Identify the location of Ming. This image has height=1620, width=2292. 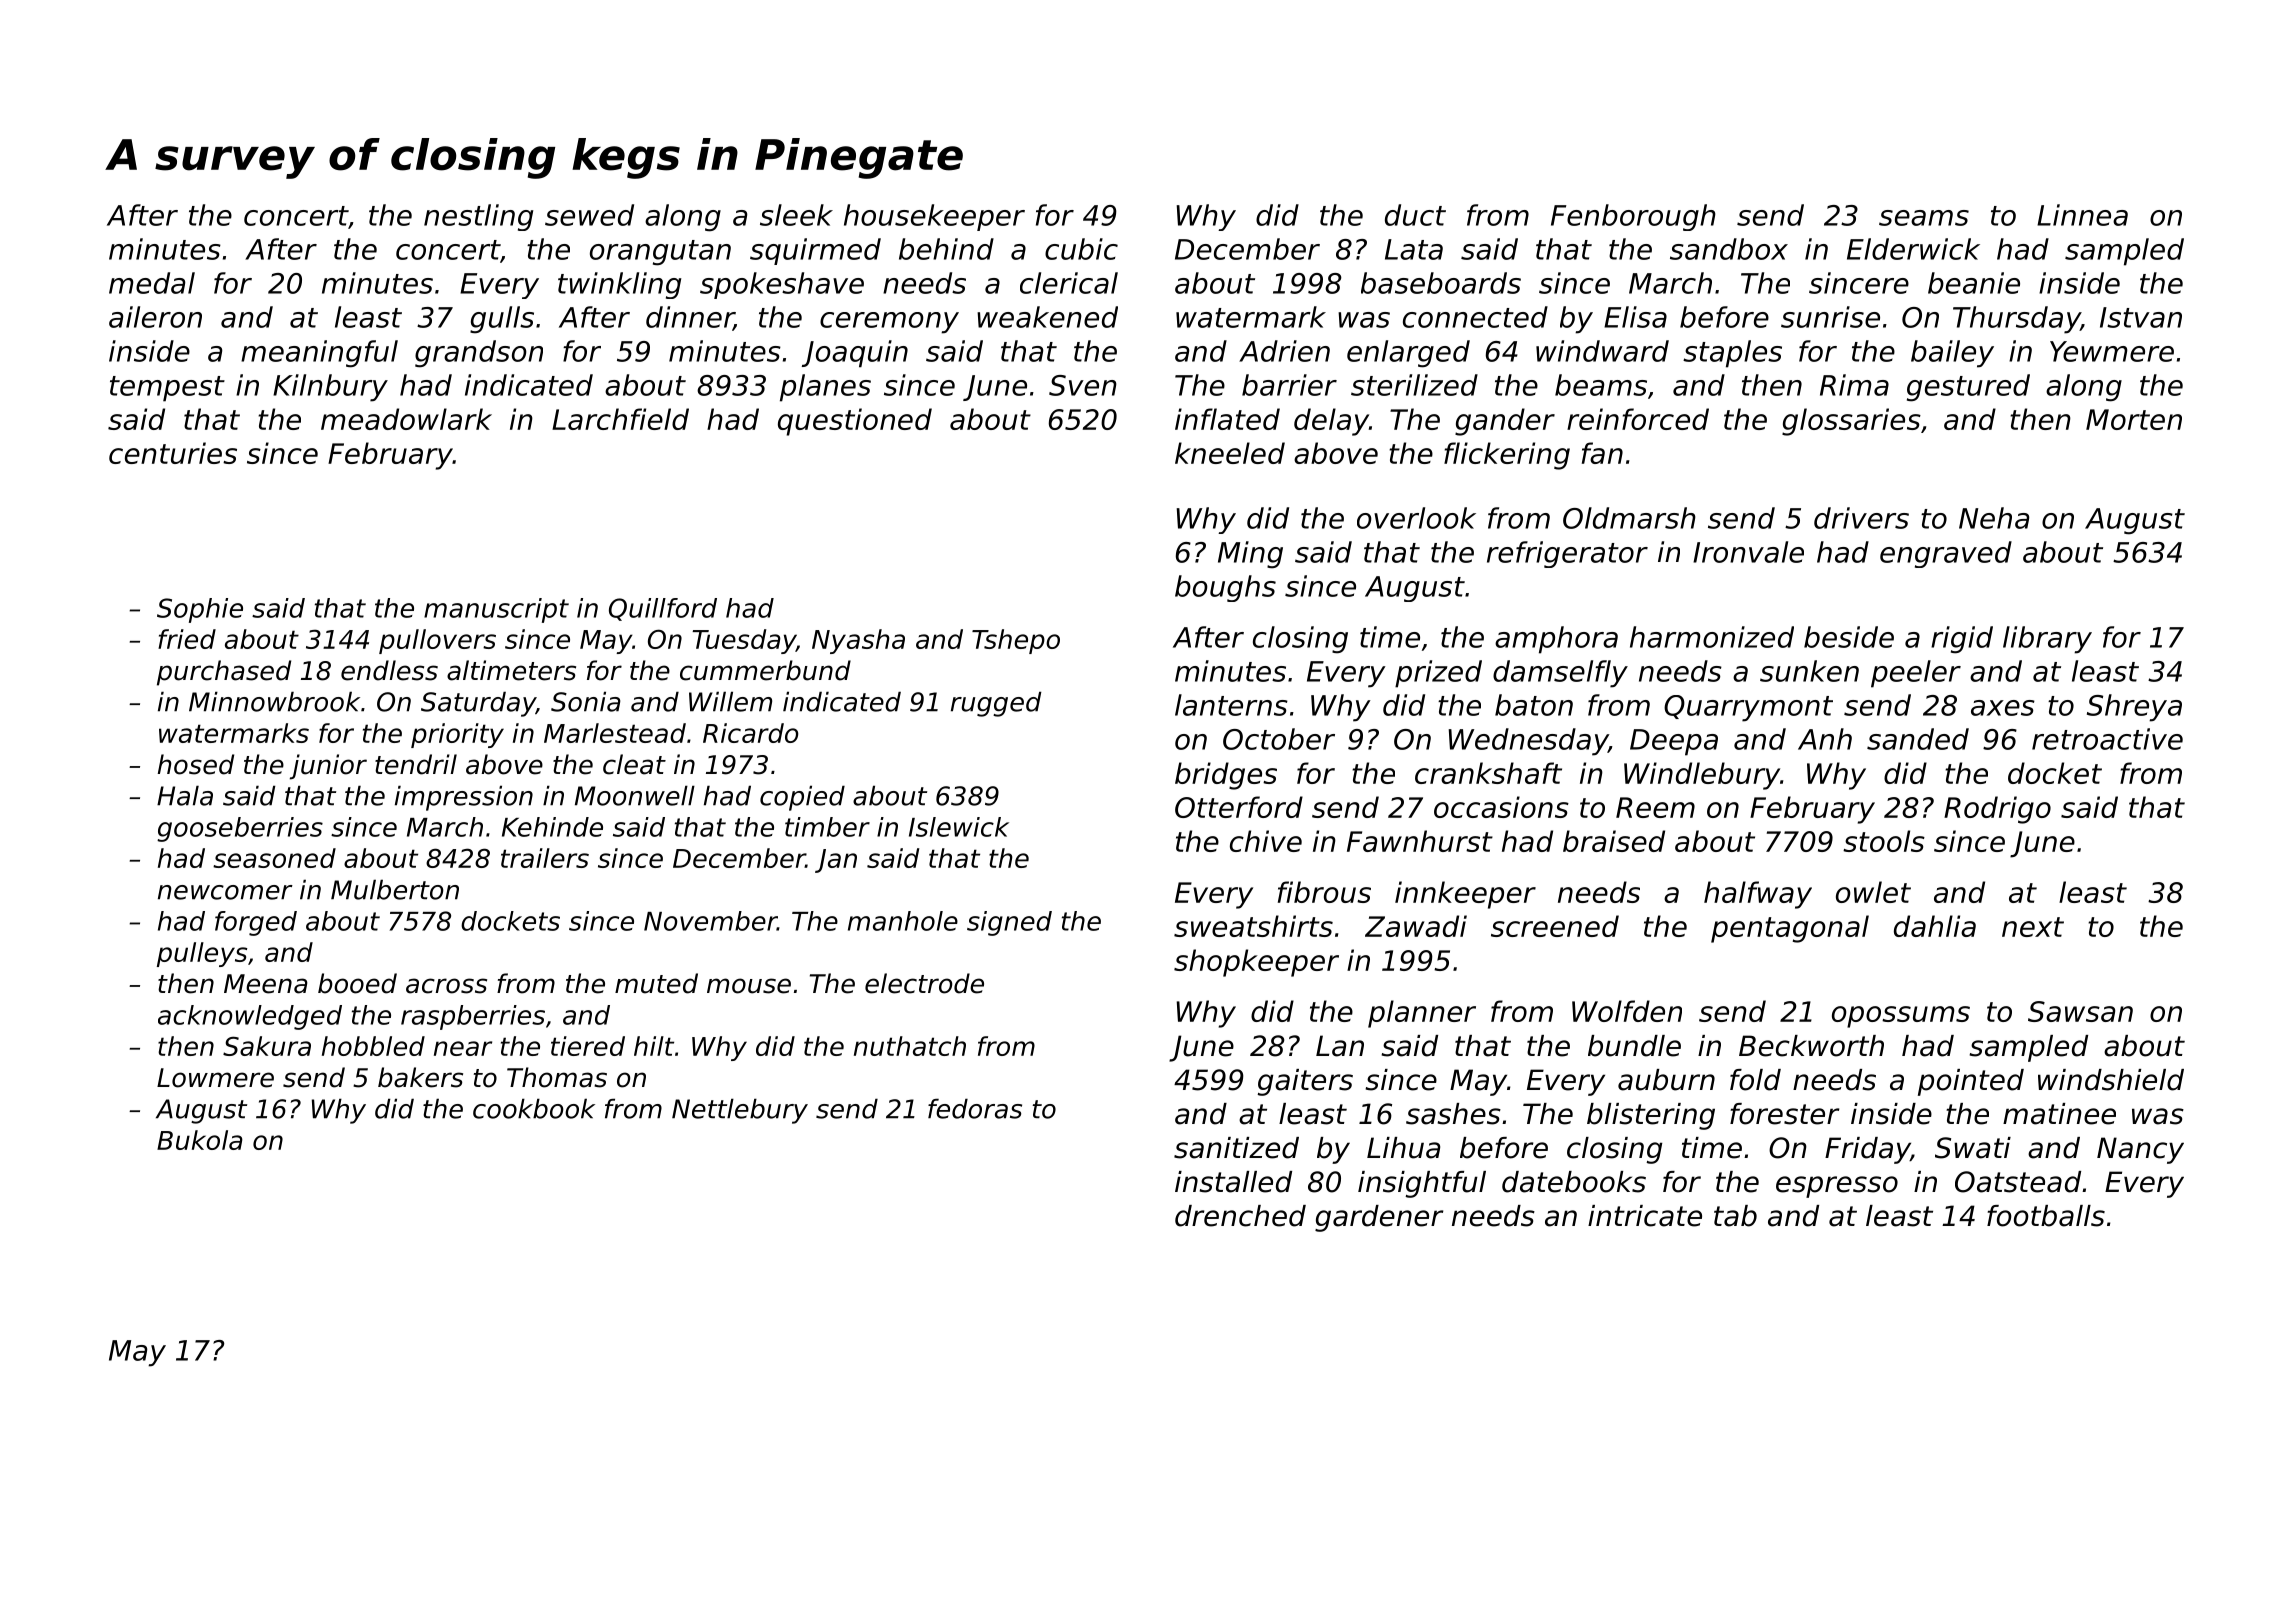
(1250, 555).
